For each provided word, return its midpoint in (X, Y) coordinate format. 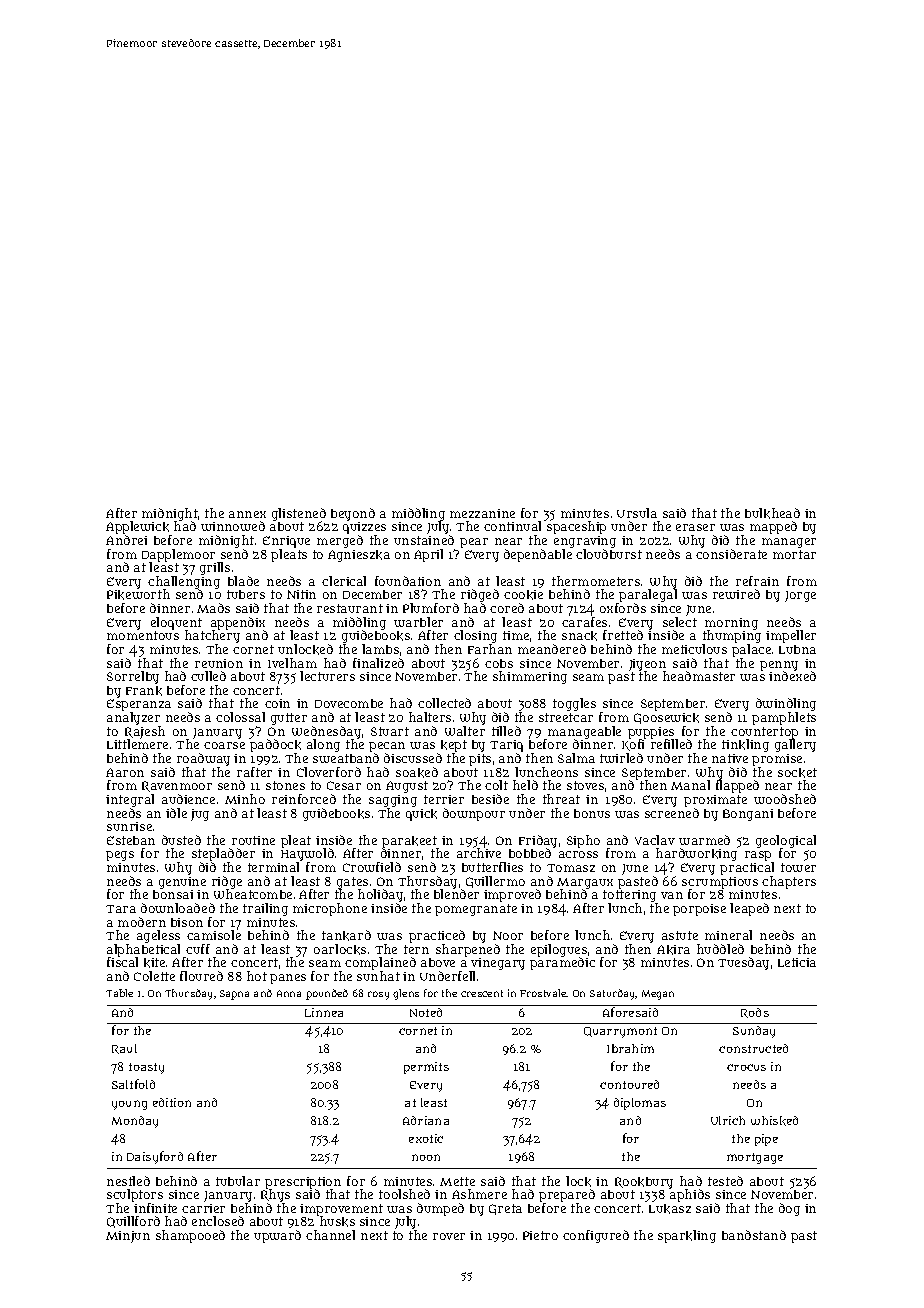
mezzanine (482, 513)
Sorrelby (133, 677)
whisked (774, 1121)
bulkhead (772, 513)
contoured (629, 1084)
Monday (135, 1122)
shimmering (530, 677)
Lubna (797, 649)
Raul (124, 1049)
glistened (299, 515)
